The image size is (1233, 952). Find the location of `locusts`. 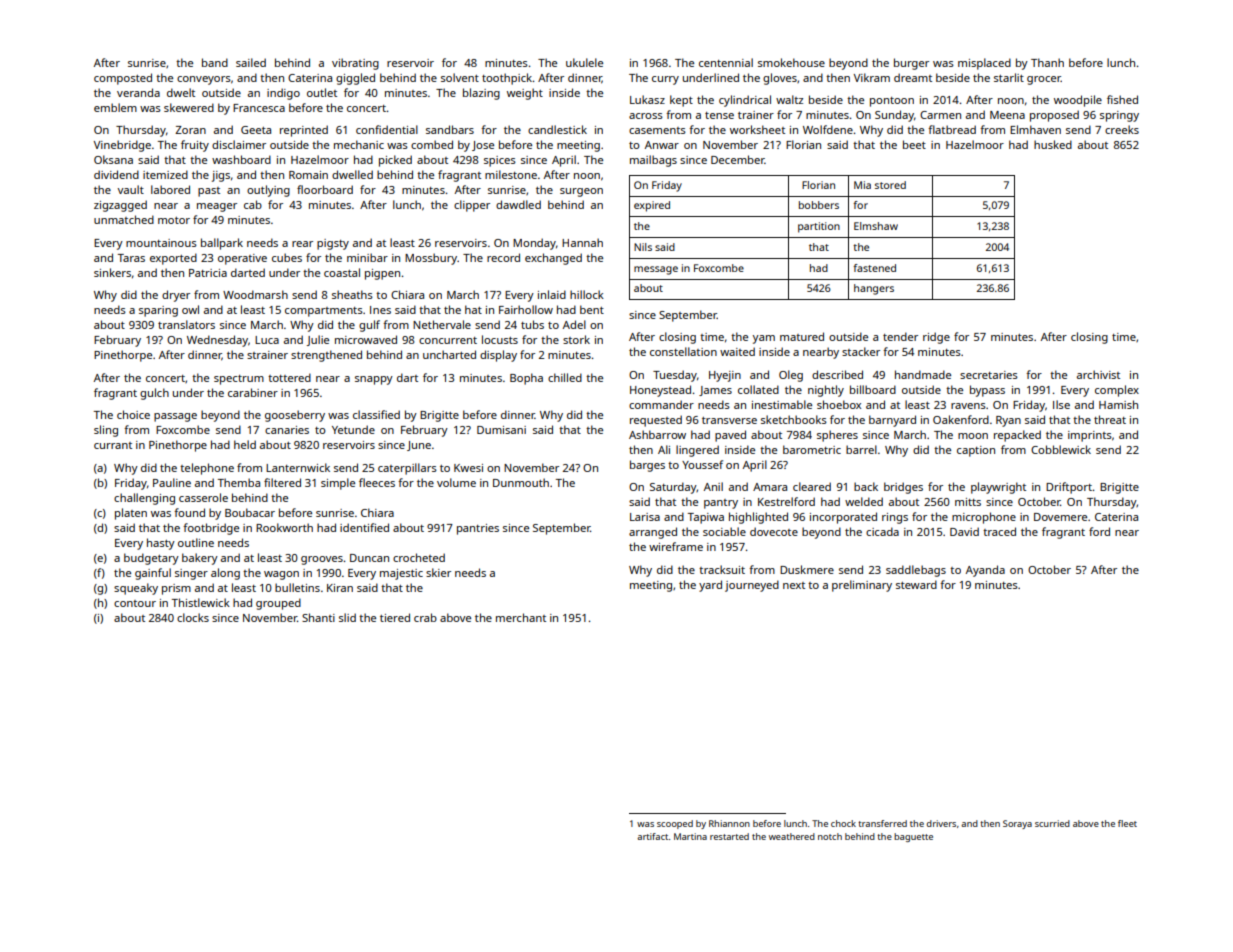

locusts is located at coordinates (500, 339).
